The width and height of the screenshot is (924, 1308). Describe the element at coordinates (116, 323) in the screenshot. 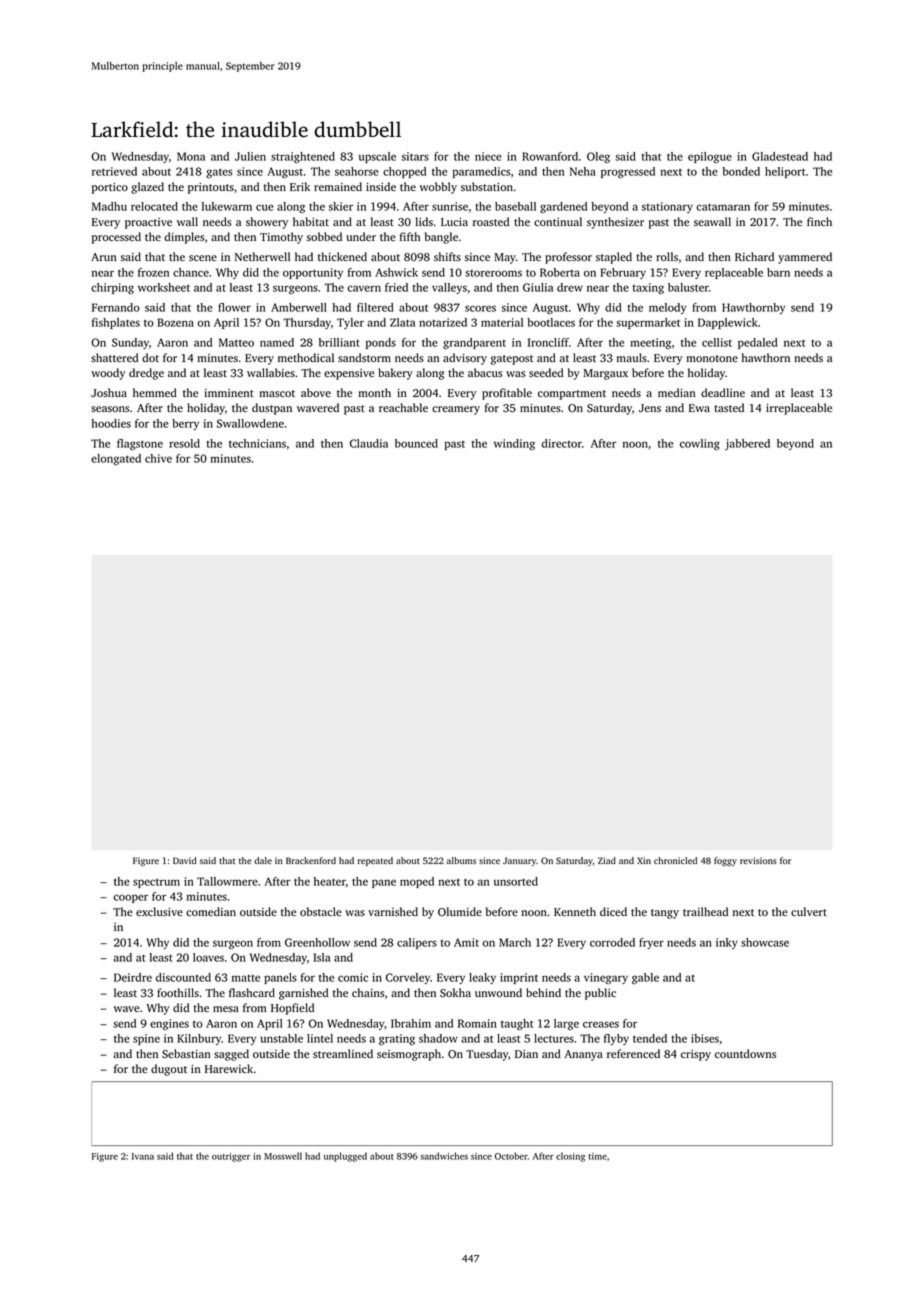

I see `fishplates` at that location.
